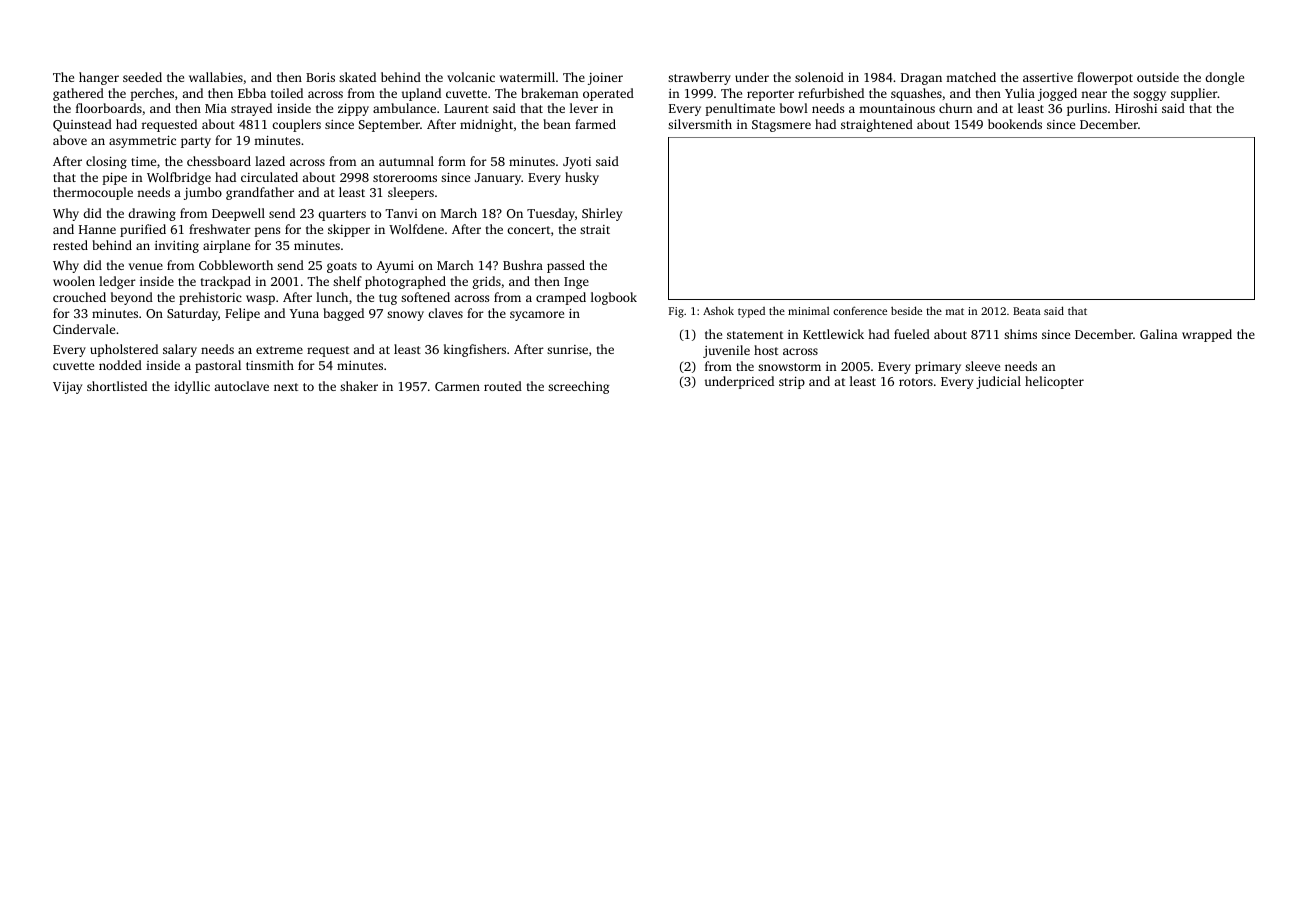 The image size is (1308, 924). What do you see at coordinates (809, 311) in the screenshot?
I see `minimal` at bounding box center [809, 311].
